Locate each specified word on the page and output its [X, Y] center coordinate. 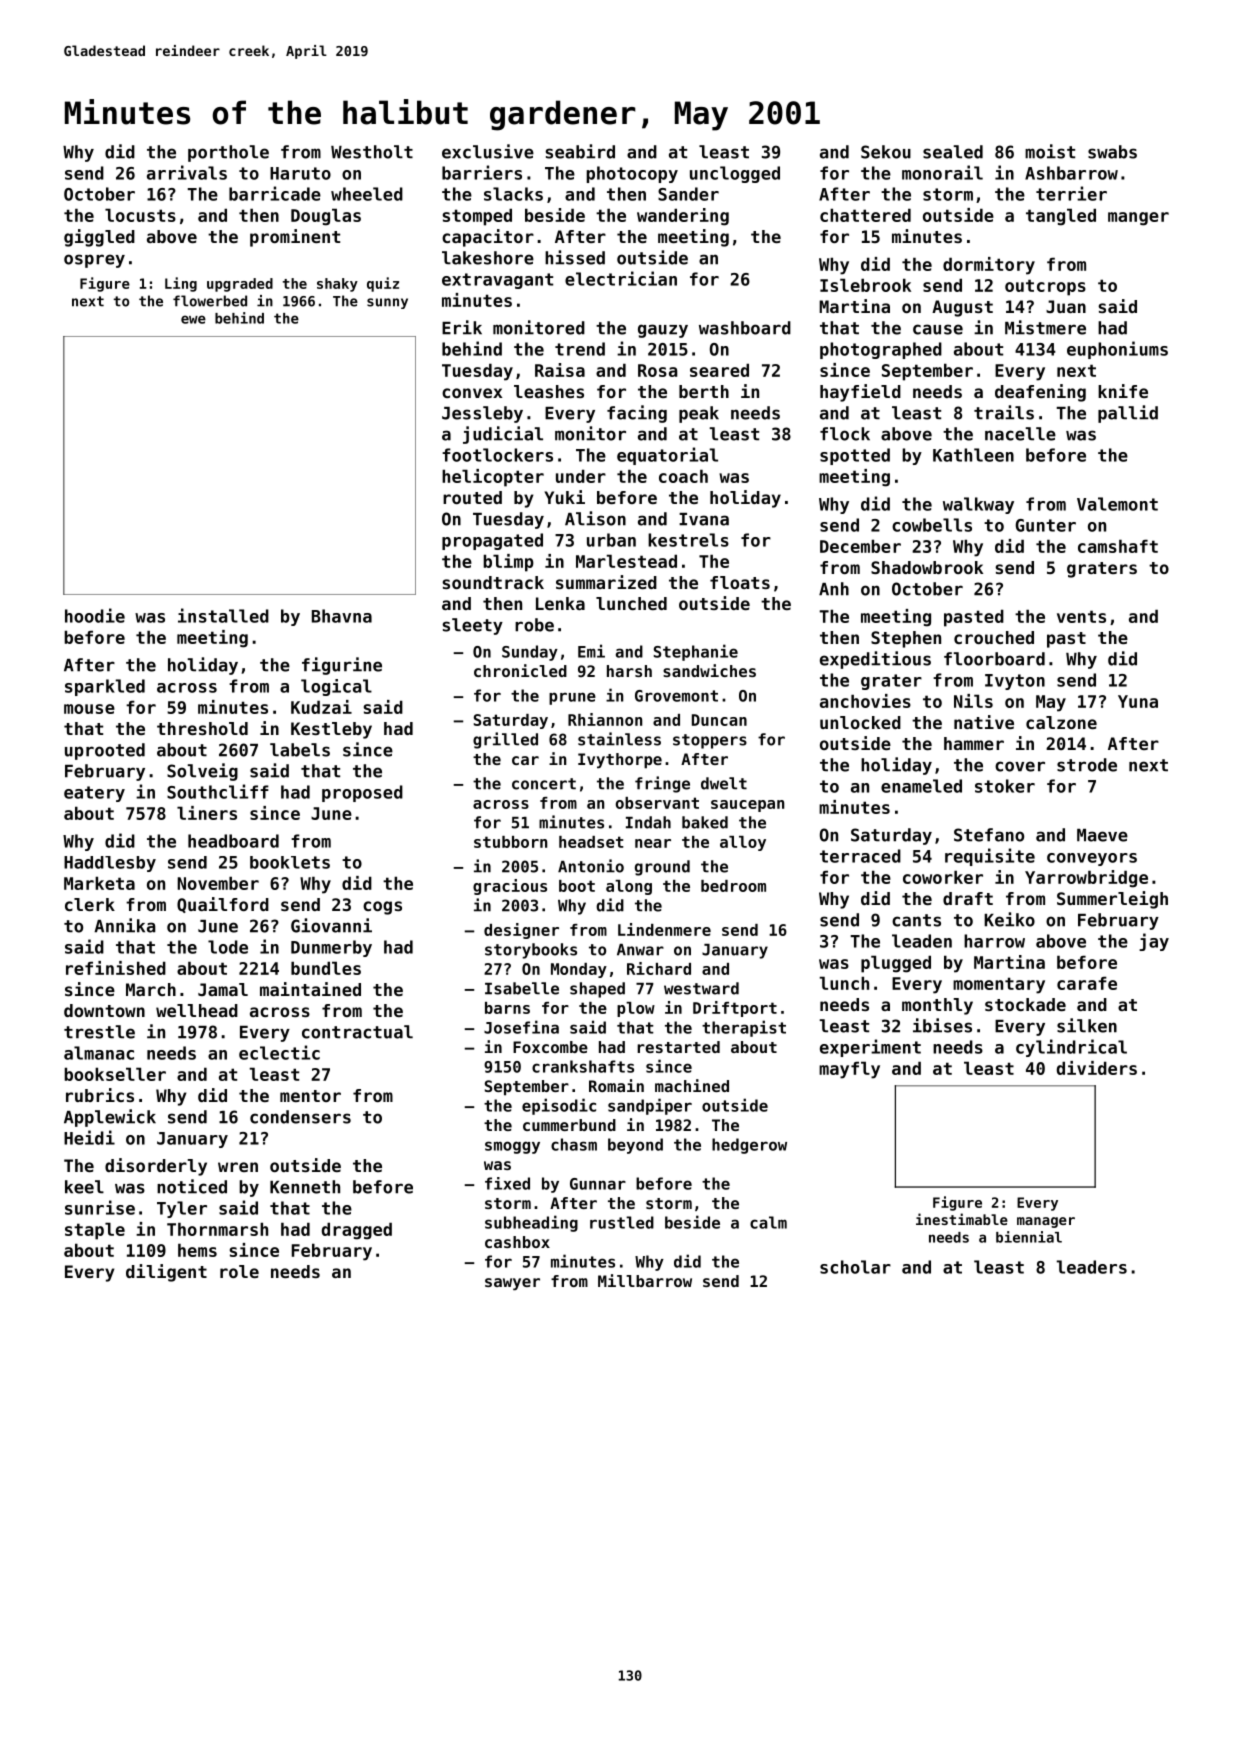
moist [1050, 151]
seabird [580, 151]
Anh [834, 589]
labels [300, 750]
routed [472, 497]
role [239, 1271]
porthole [228, 153]
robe [534, 625]
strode [1087, 765]
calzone [1061, 722]
